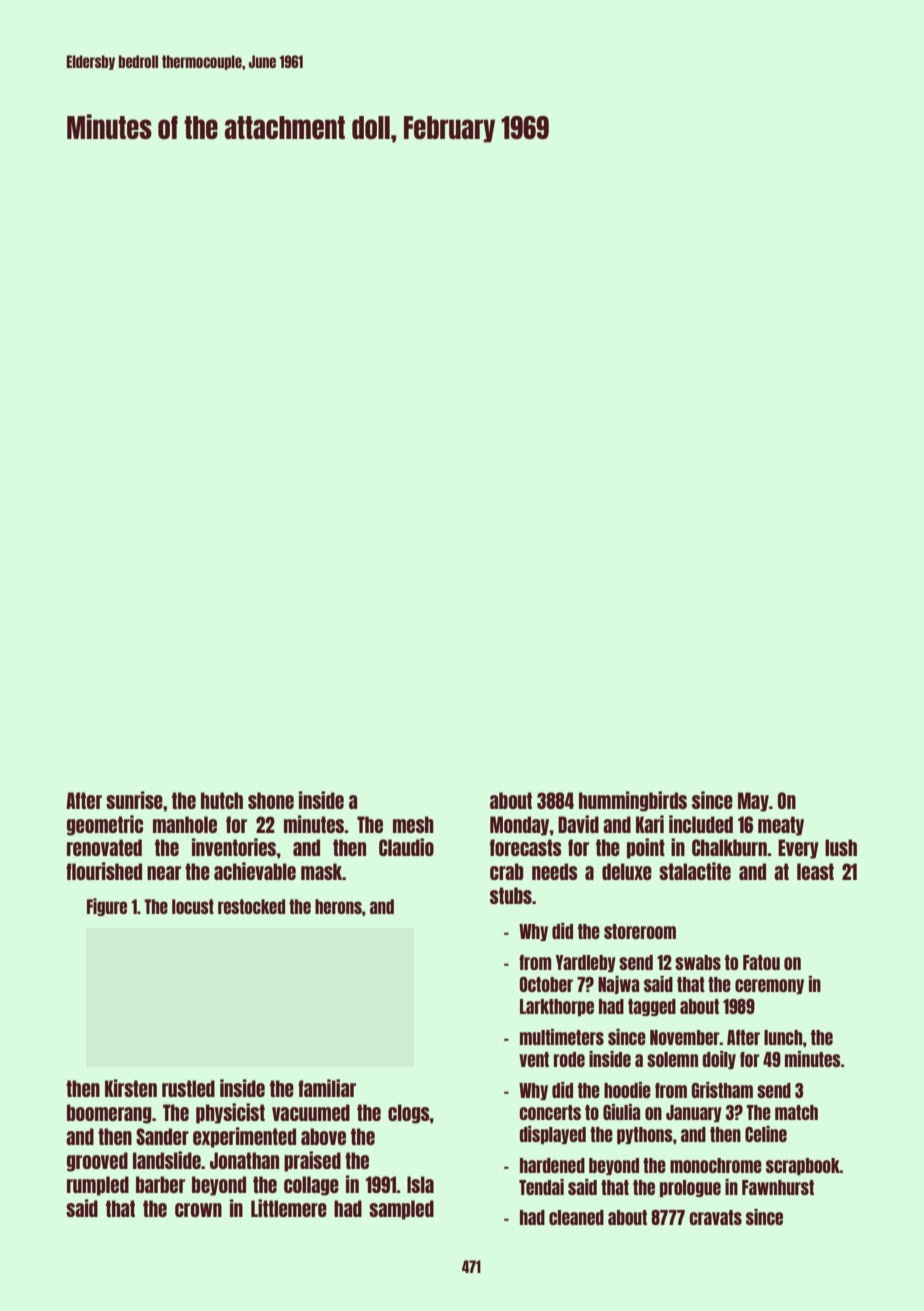 The width and height of the screenshot is (924, 1311). What do you see at coordinates (134, 800) in the screenshot?
I see `sunrise` at bounding box center [134, 800].
